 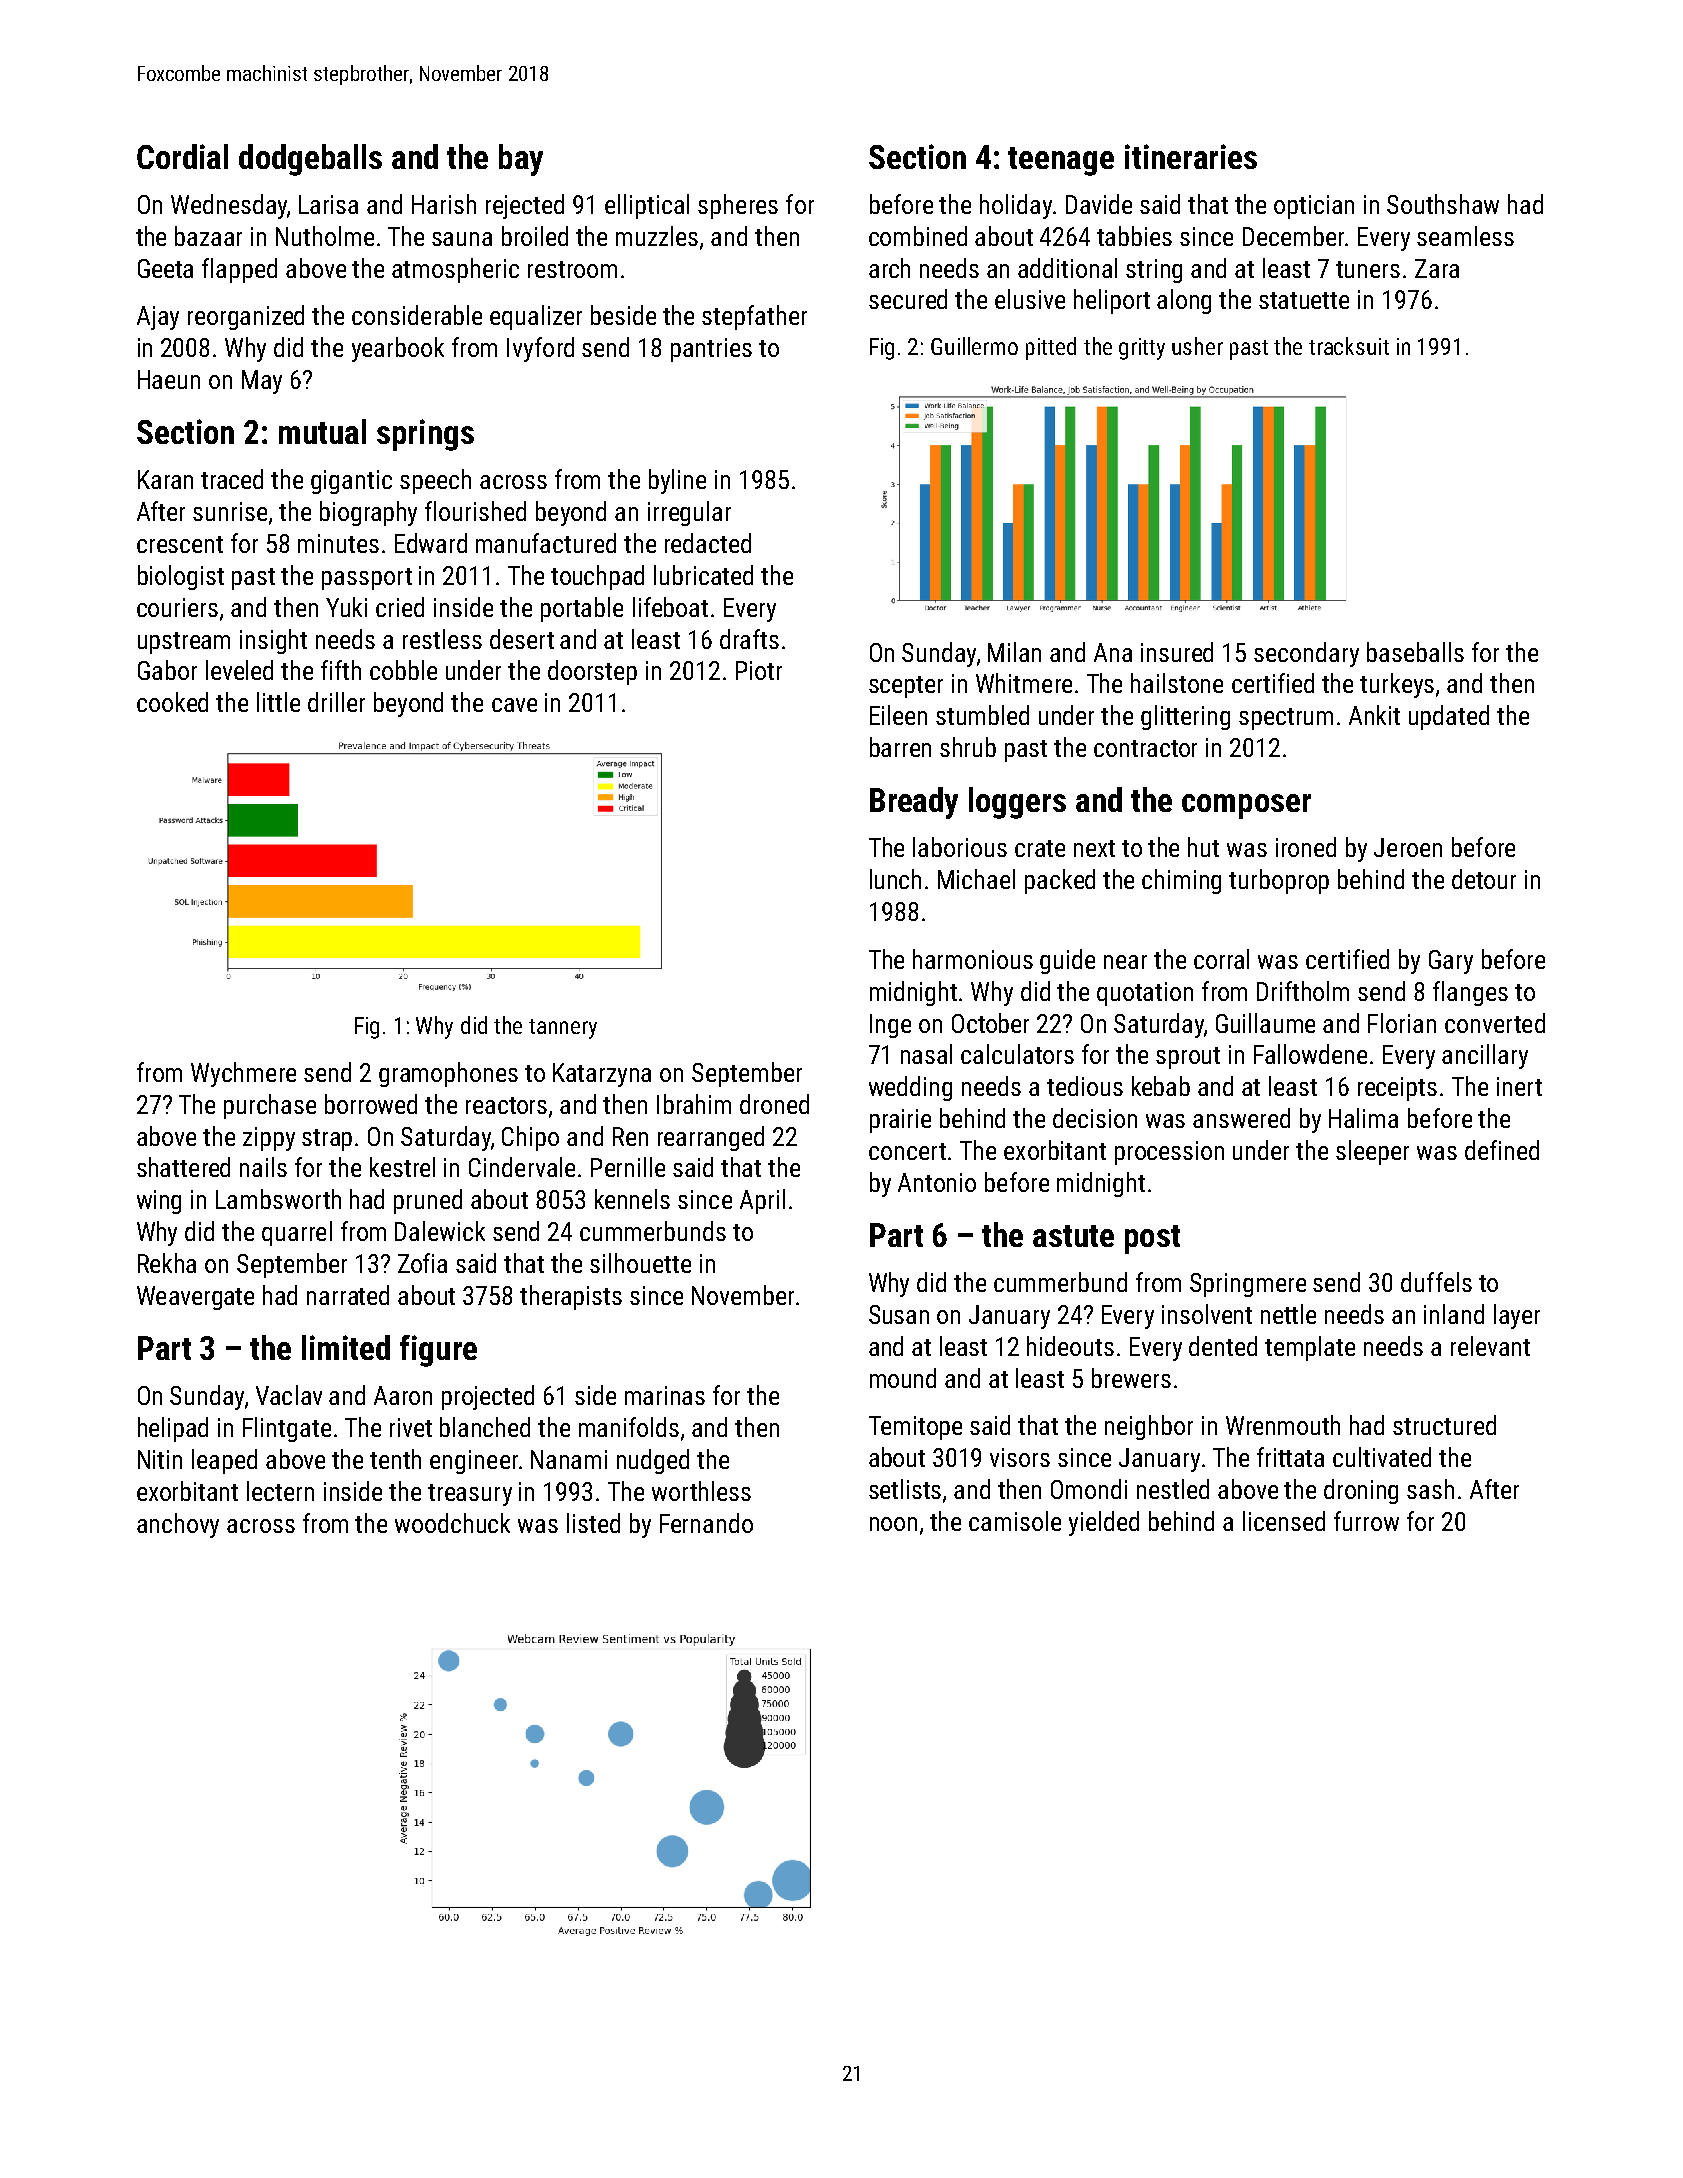 I want to click on Ajay, so click(x=158, y=318).
